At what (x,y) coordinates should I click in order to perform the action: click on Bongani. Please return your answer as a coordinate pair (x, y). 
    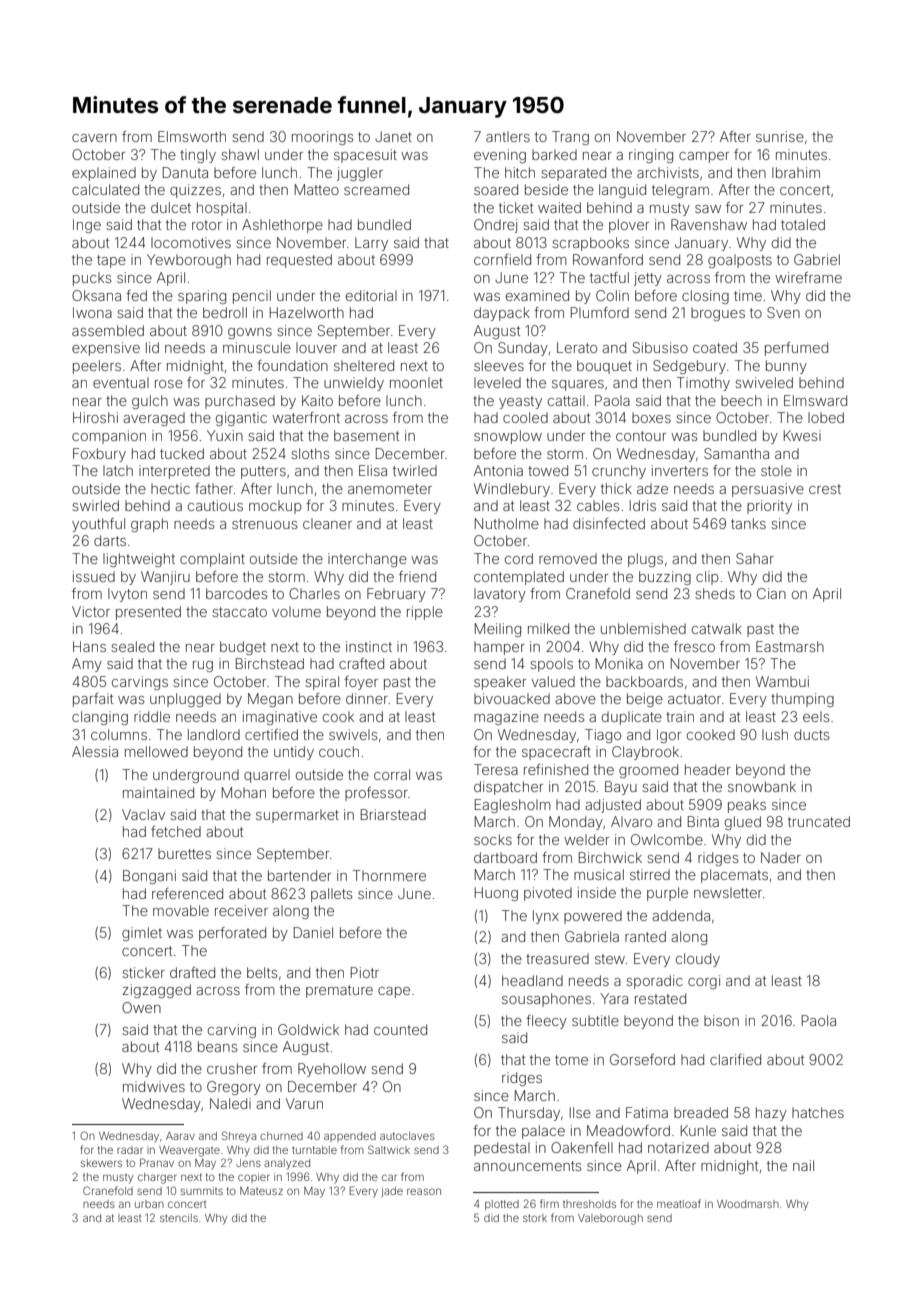
    Looking at the image, I should click on (149, 877).
